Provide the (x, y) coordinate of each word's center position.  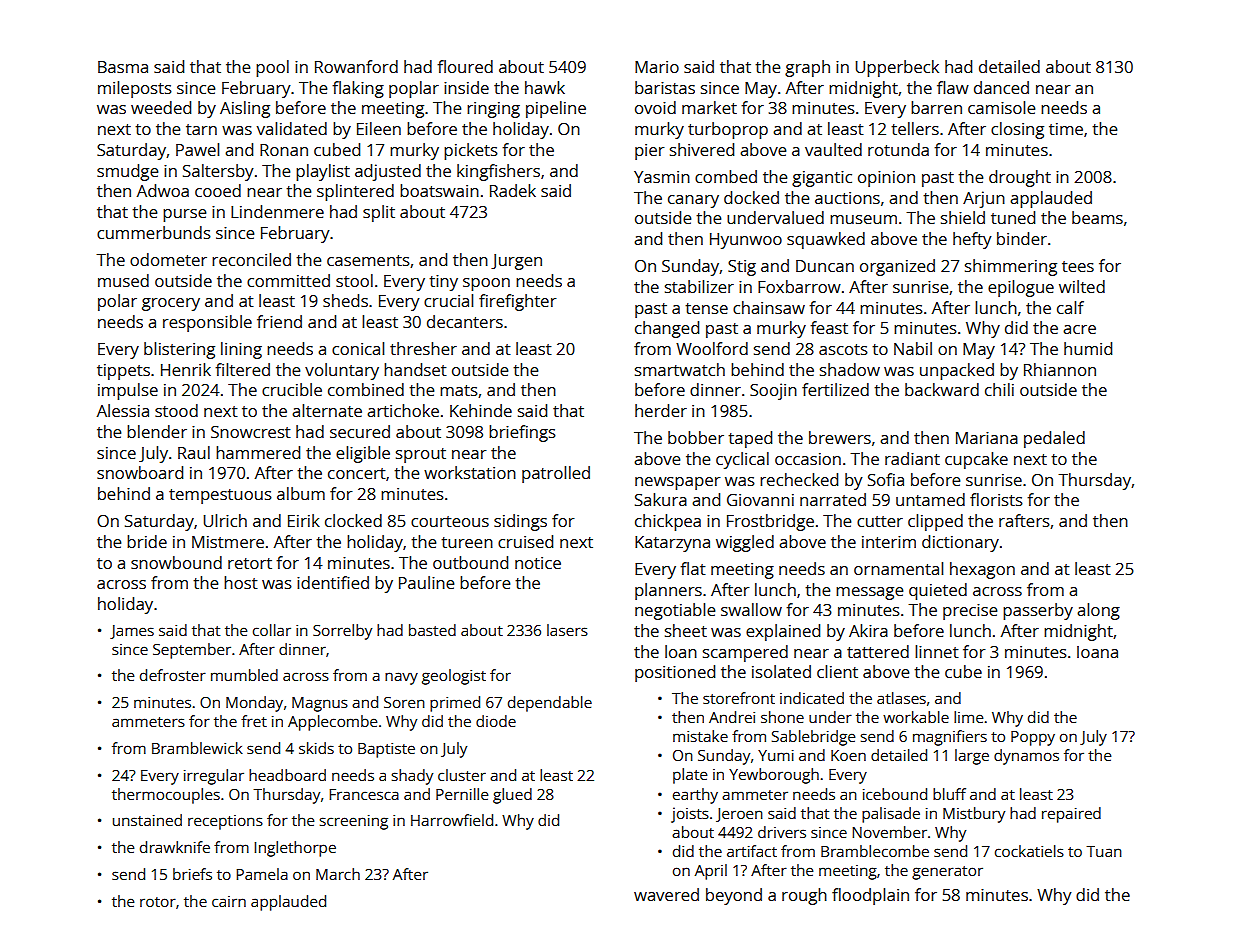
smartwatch (680, 369)
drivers (782, 832)
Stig (742, 268)
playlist (323, 172)
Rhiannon (1060, 369)
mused (123, 280)
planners (668, 591)
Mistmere (228, 542)
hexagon (982, 570)
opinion (886, 179)
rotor (158, 902)
